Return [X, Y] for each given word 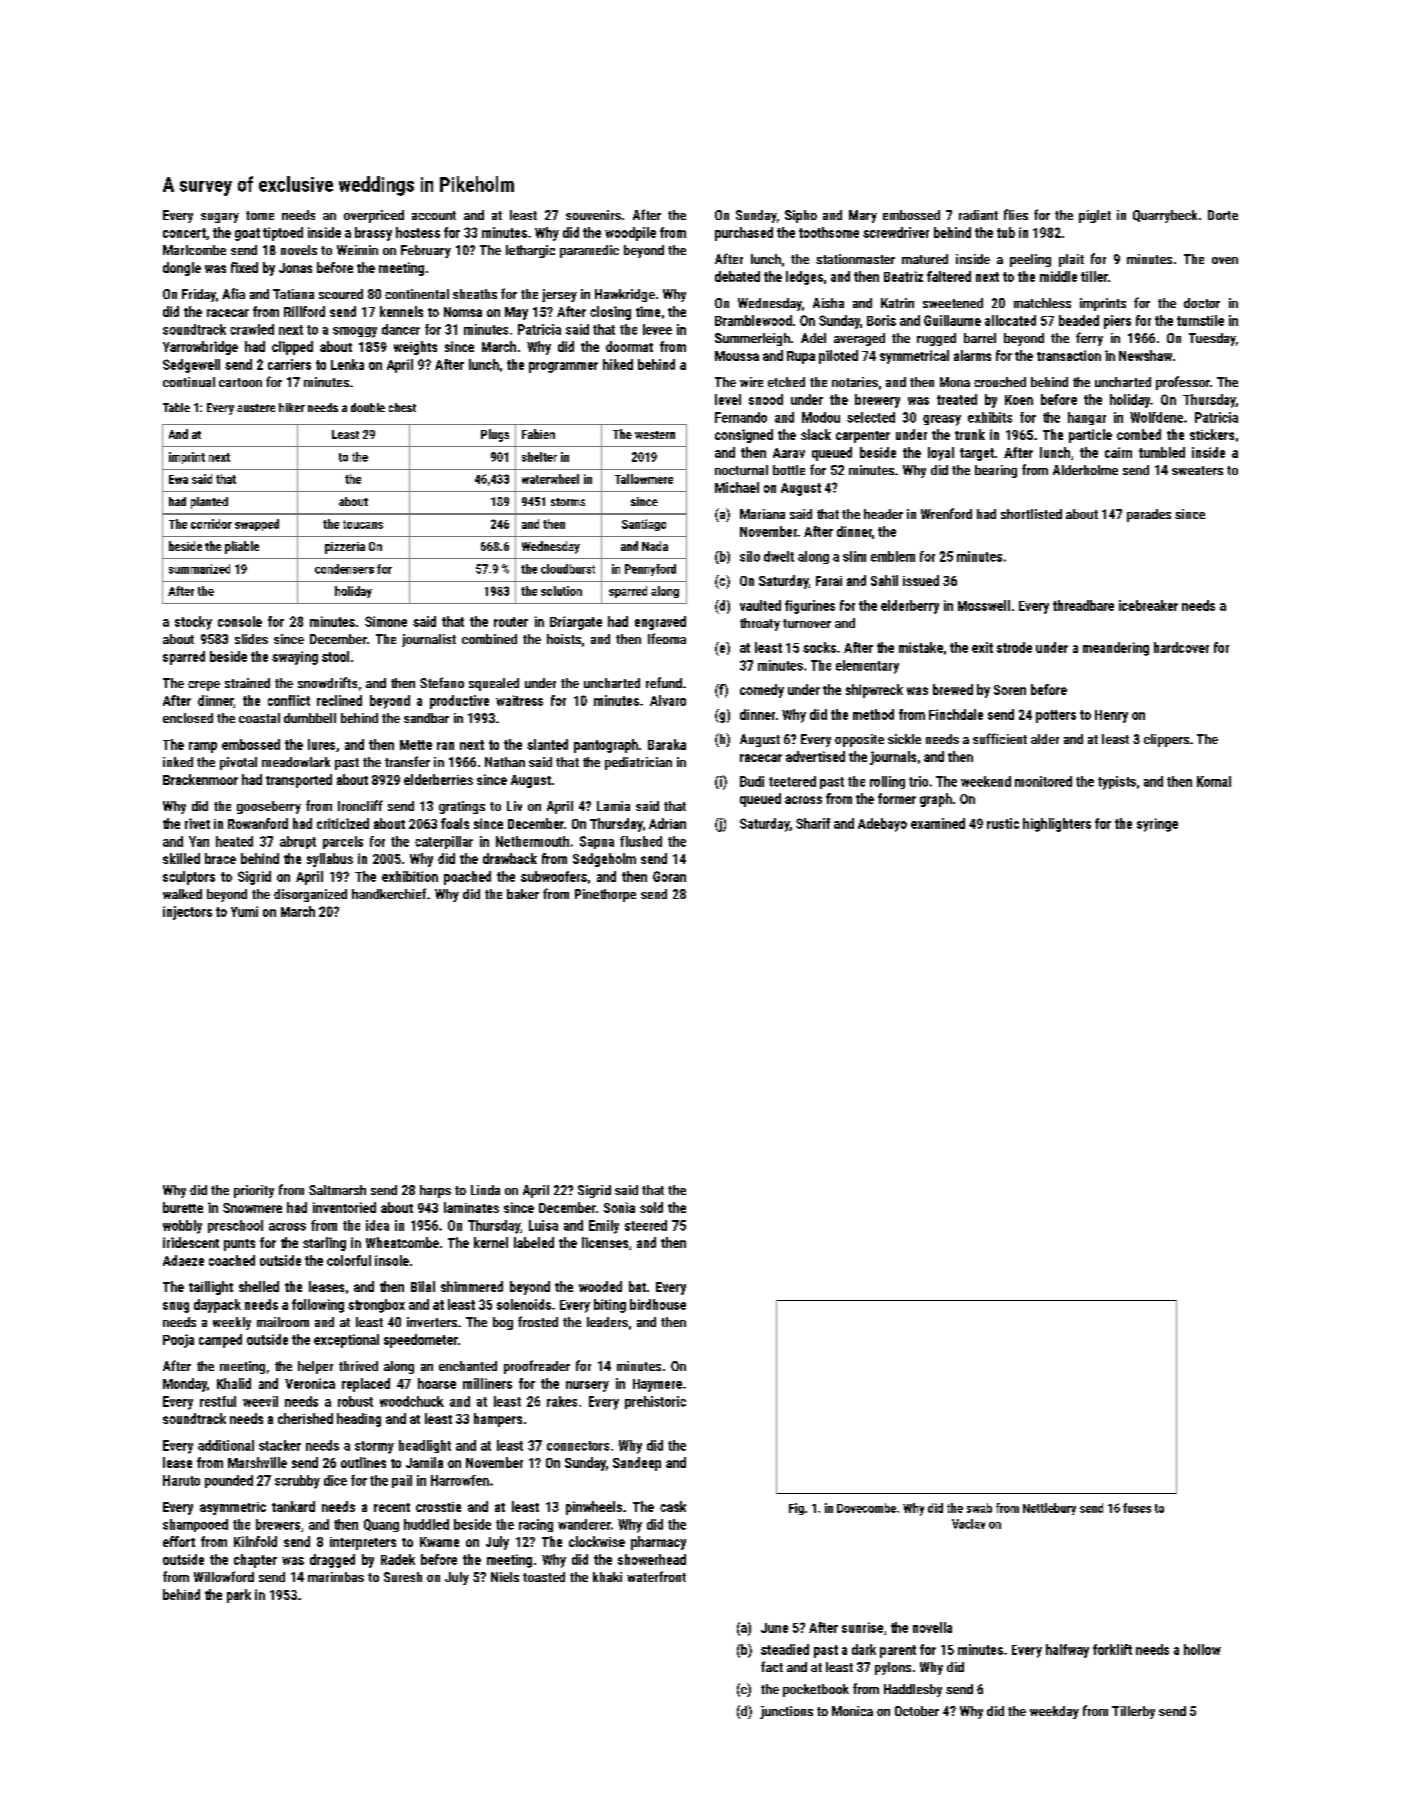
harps [435, 1191]
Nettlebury [1049, 1509]
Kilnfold [255, 1541]
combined [489, 639]
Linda [485, 1190]
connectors [578, 1446]
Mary [863, 216]
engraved [660, 623]
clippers [1166, 740]
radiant [978, 215]
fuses [1137, 1508]
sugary [220, 218]
